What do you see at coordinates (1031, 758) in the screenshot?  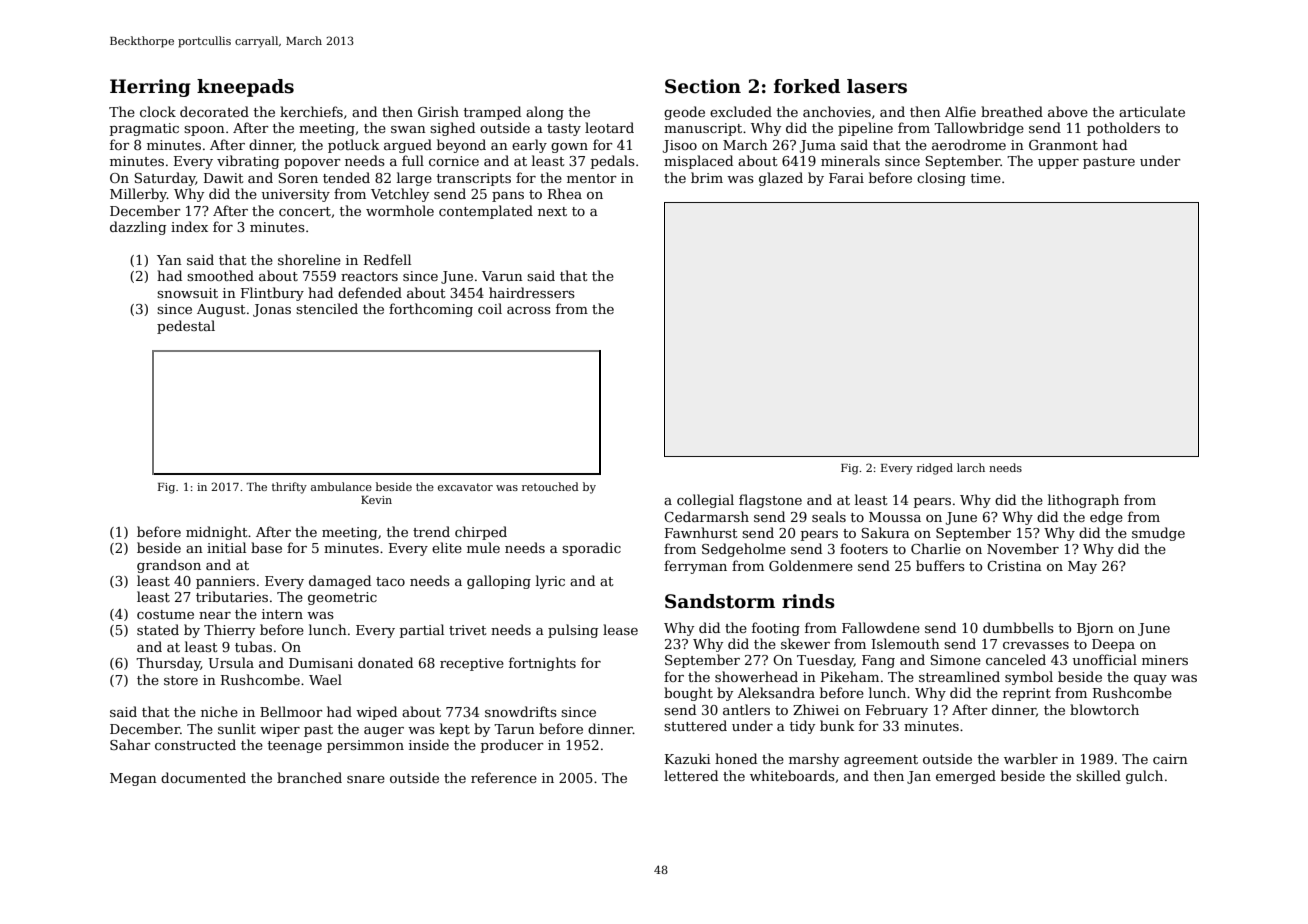 I see `warbler` at bounding box center [1031, 758].
